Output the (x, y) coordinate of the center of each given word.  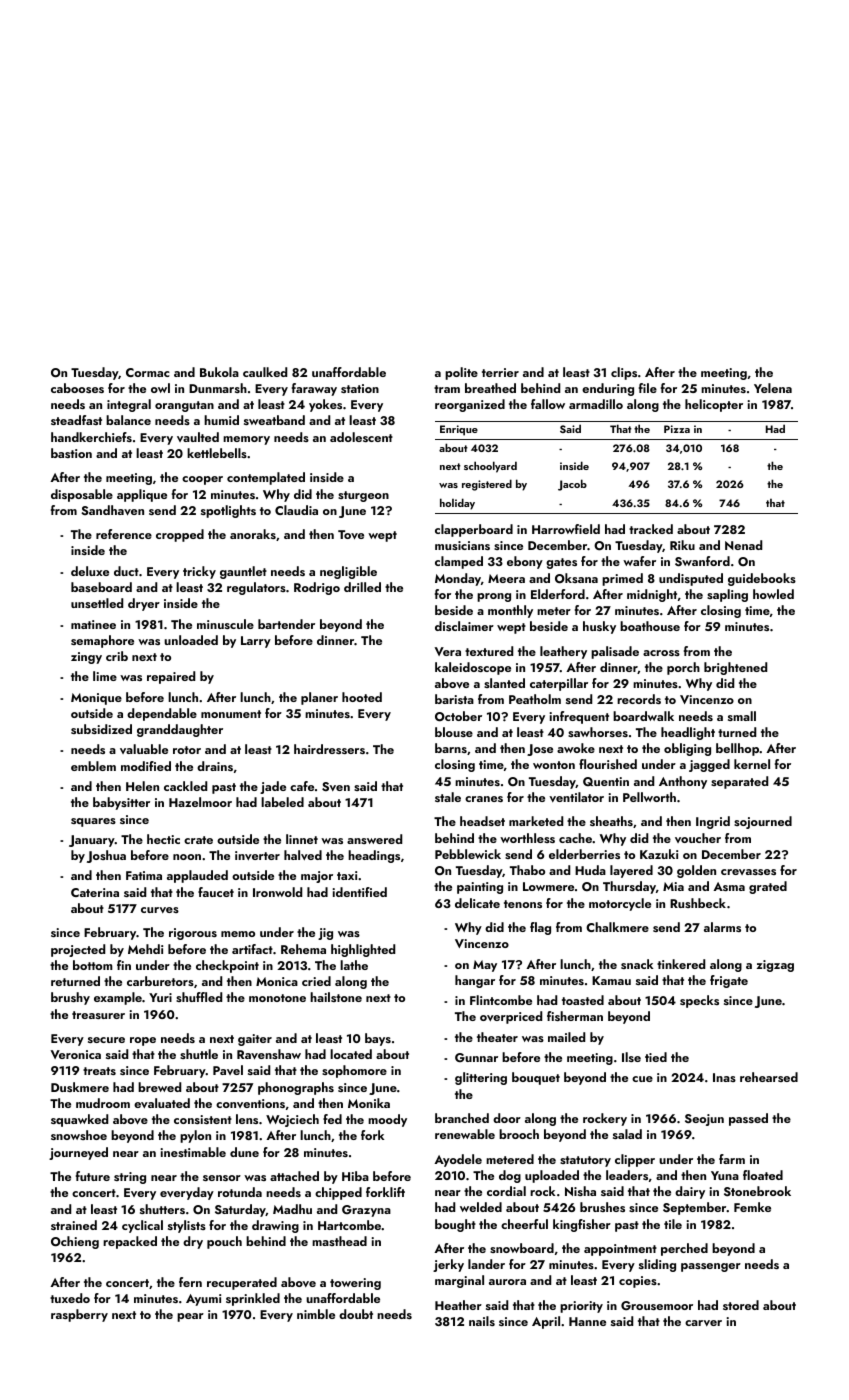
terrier (500, 372)
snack (637, 964)
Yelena (773, 388)
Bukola (219, 372)
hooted (362, 697)
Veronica (76, 1054)
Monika (369, 1103)
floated (763, 1175)
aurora (507, 1282)
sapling (727, 595)
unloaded (191, 640)
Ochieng (75, 1242)
